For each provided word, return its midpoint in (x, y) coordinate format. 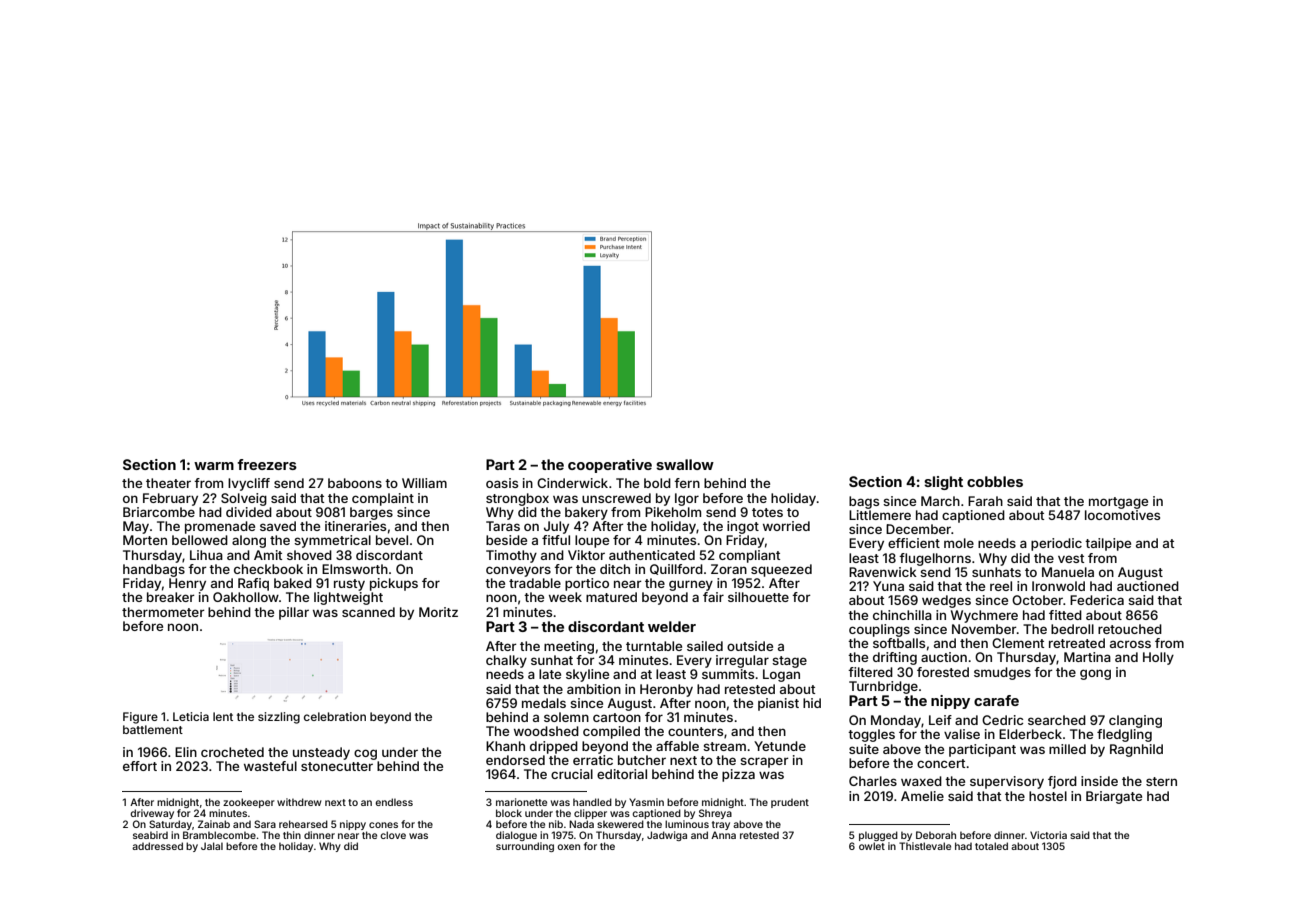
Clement (1018, 643)
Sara (265, 824)
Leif (940, 720)
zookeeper (249, 803)
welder (672, 626)
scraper (764, 762)
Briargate (1114, 797)
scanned (368, 612)
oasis (502, 483)
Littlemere (880, 515)
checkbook (268, 569)
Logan (781, 675)
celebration (335, 716)
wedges (946, 601)
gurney (691, 585)
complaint (383, 499)
